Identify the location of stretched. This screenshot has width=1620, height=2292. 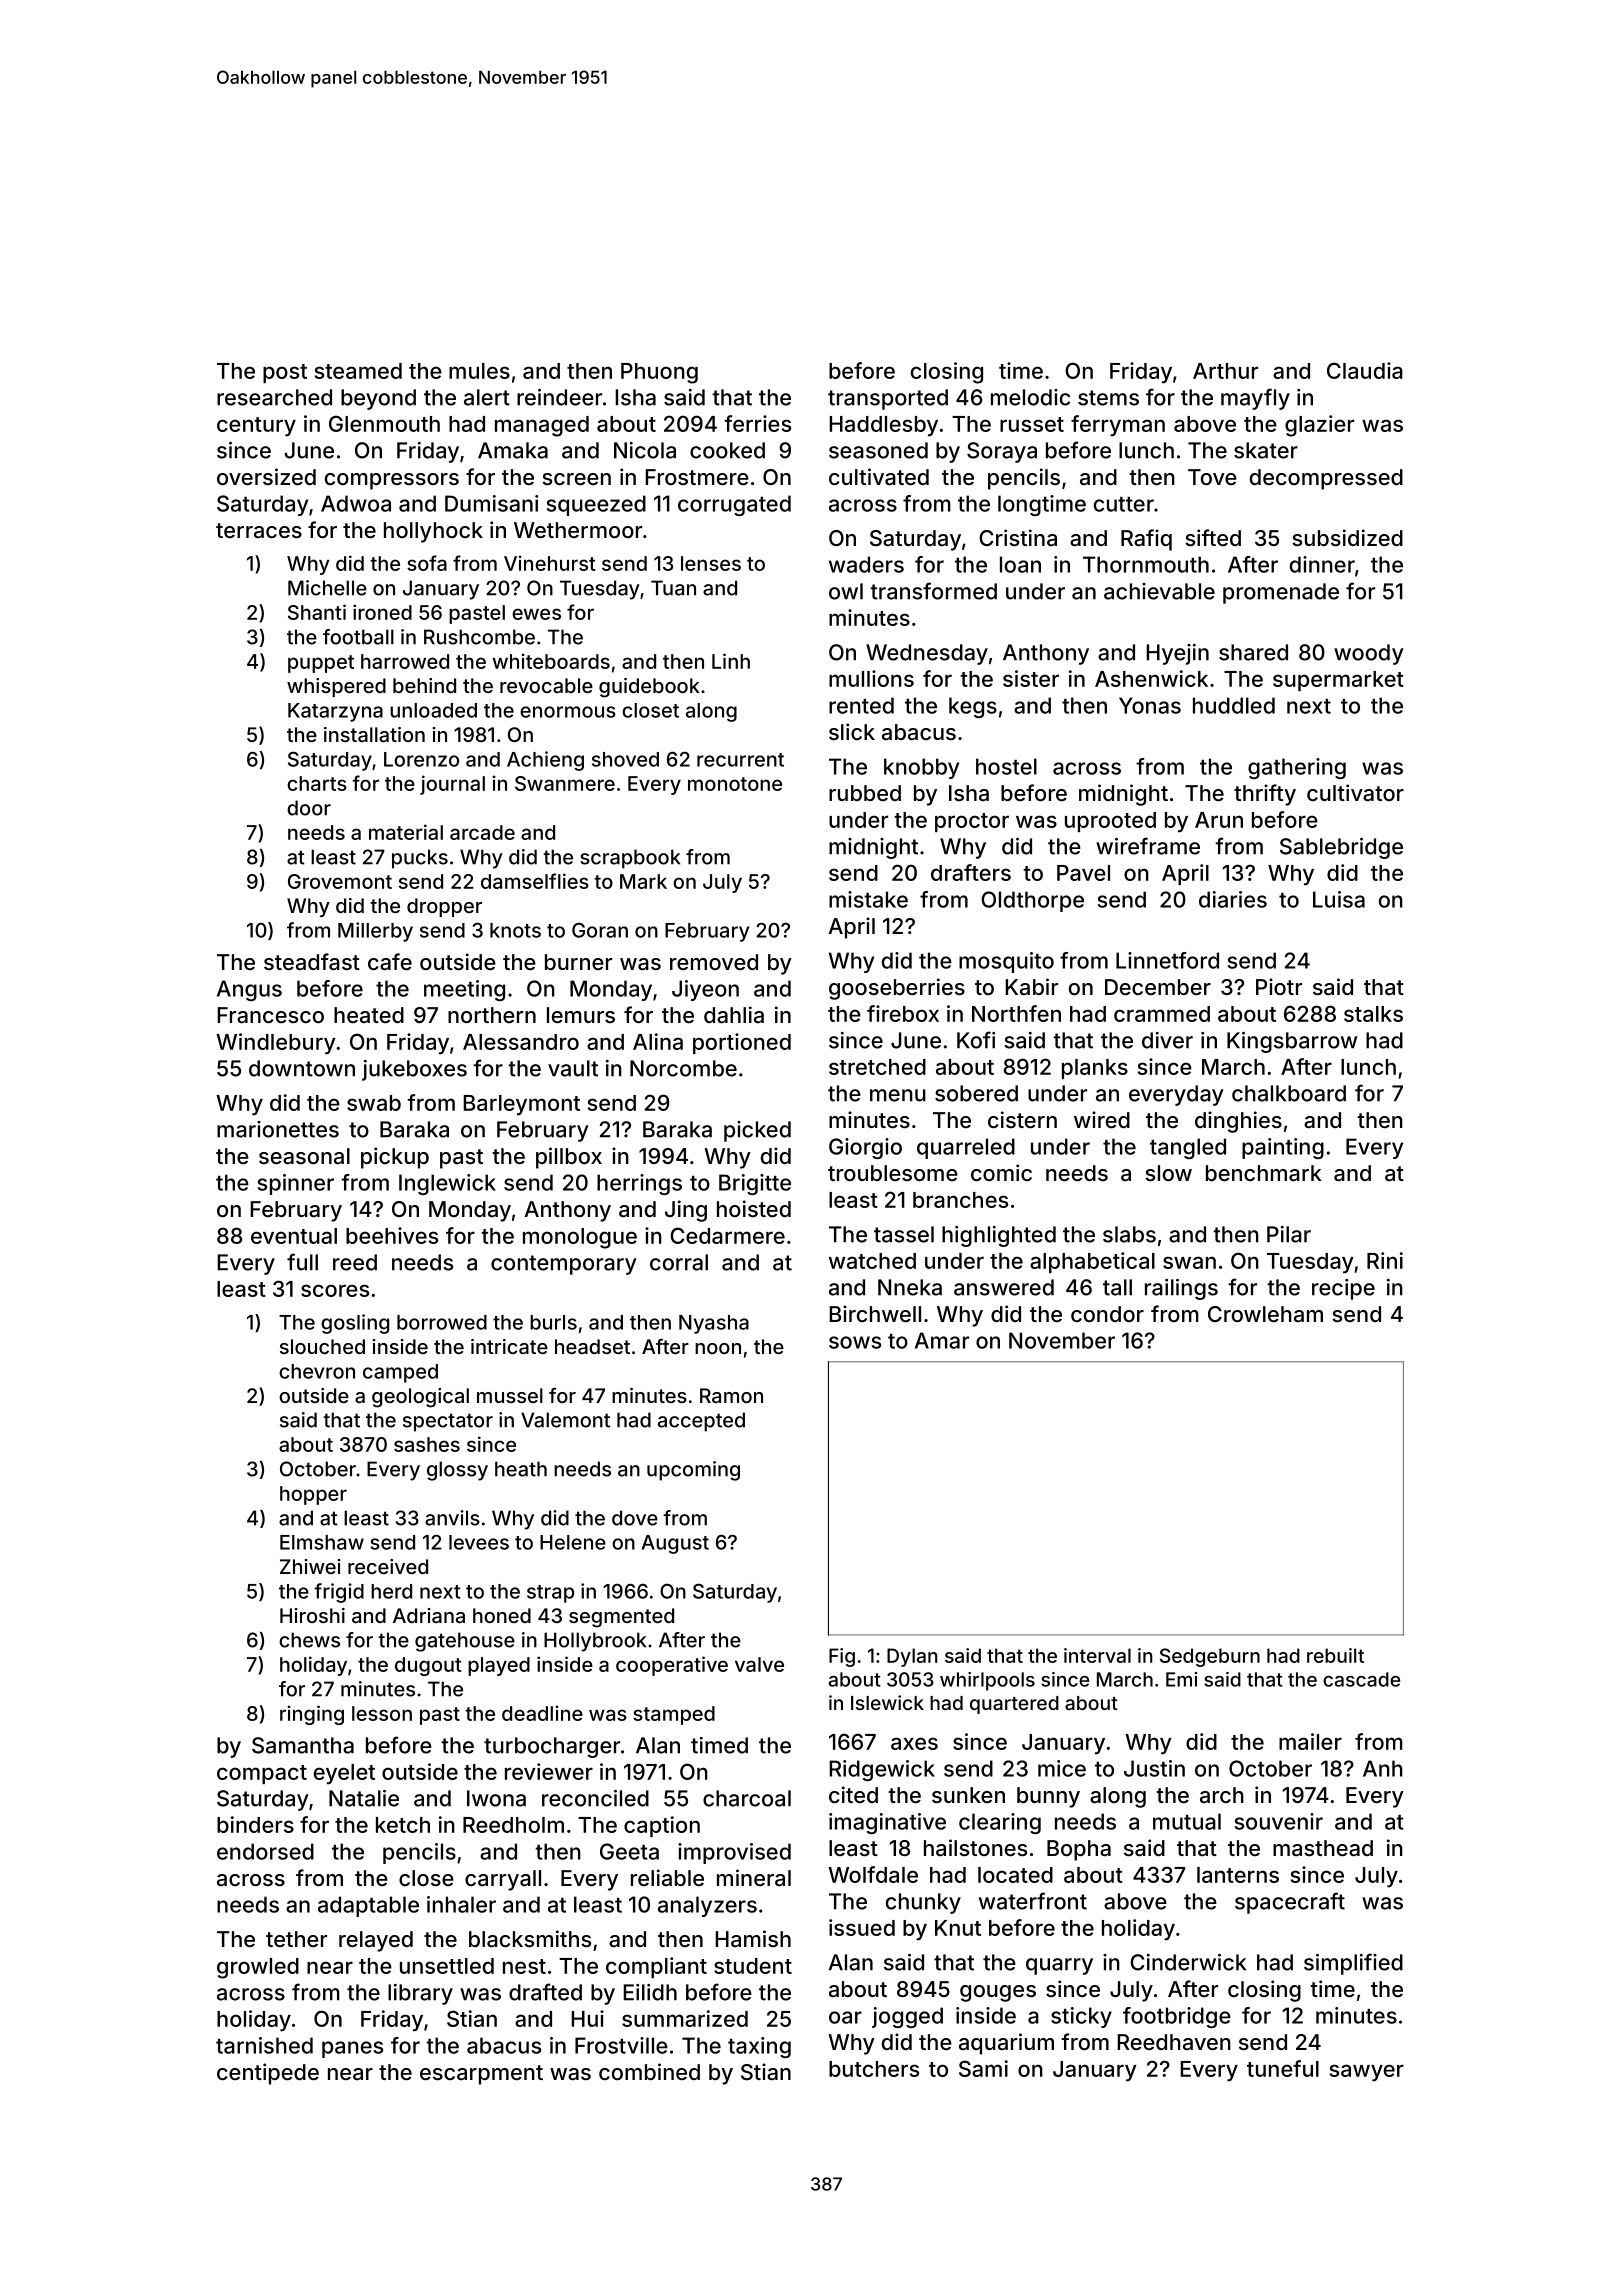
(877, 1067).
